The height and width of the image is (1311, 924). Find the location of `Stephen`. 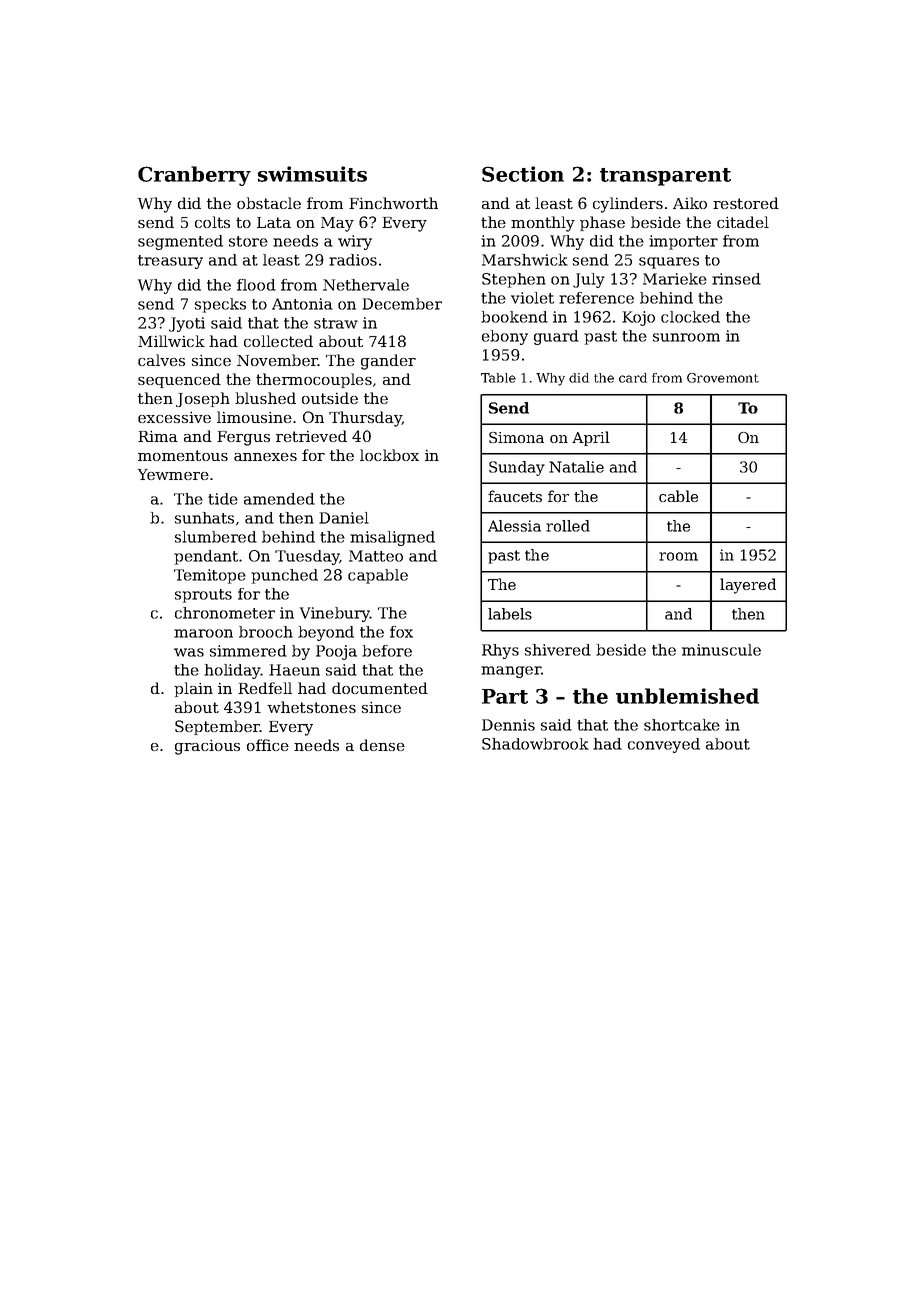

Stephen is located at coordinates (514, 280).
